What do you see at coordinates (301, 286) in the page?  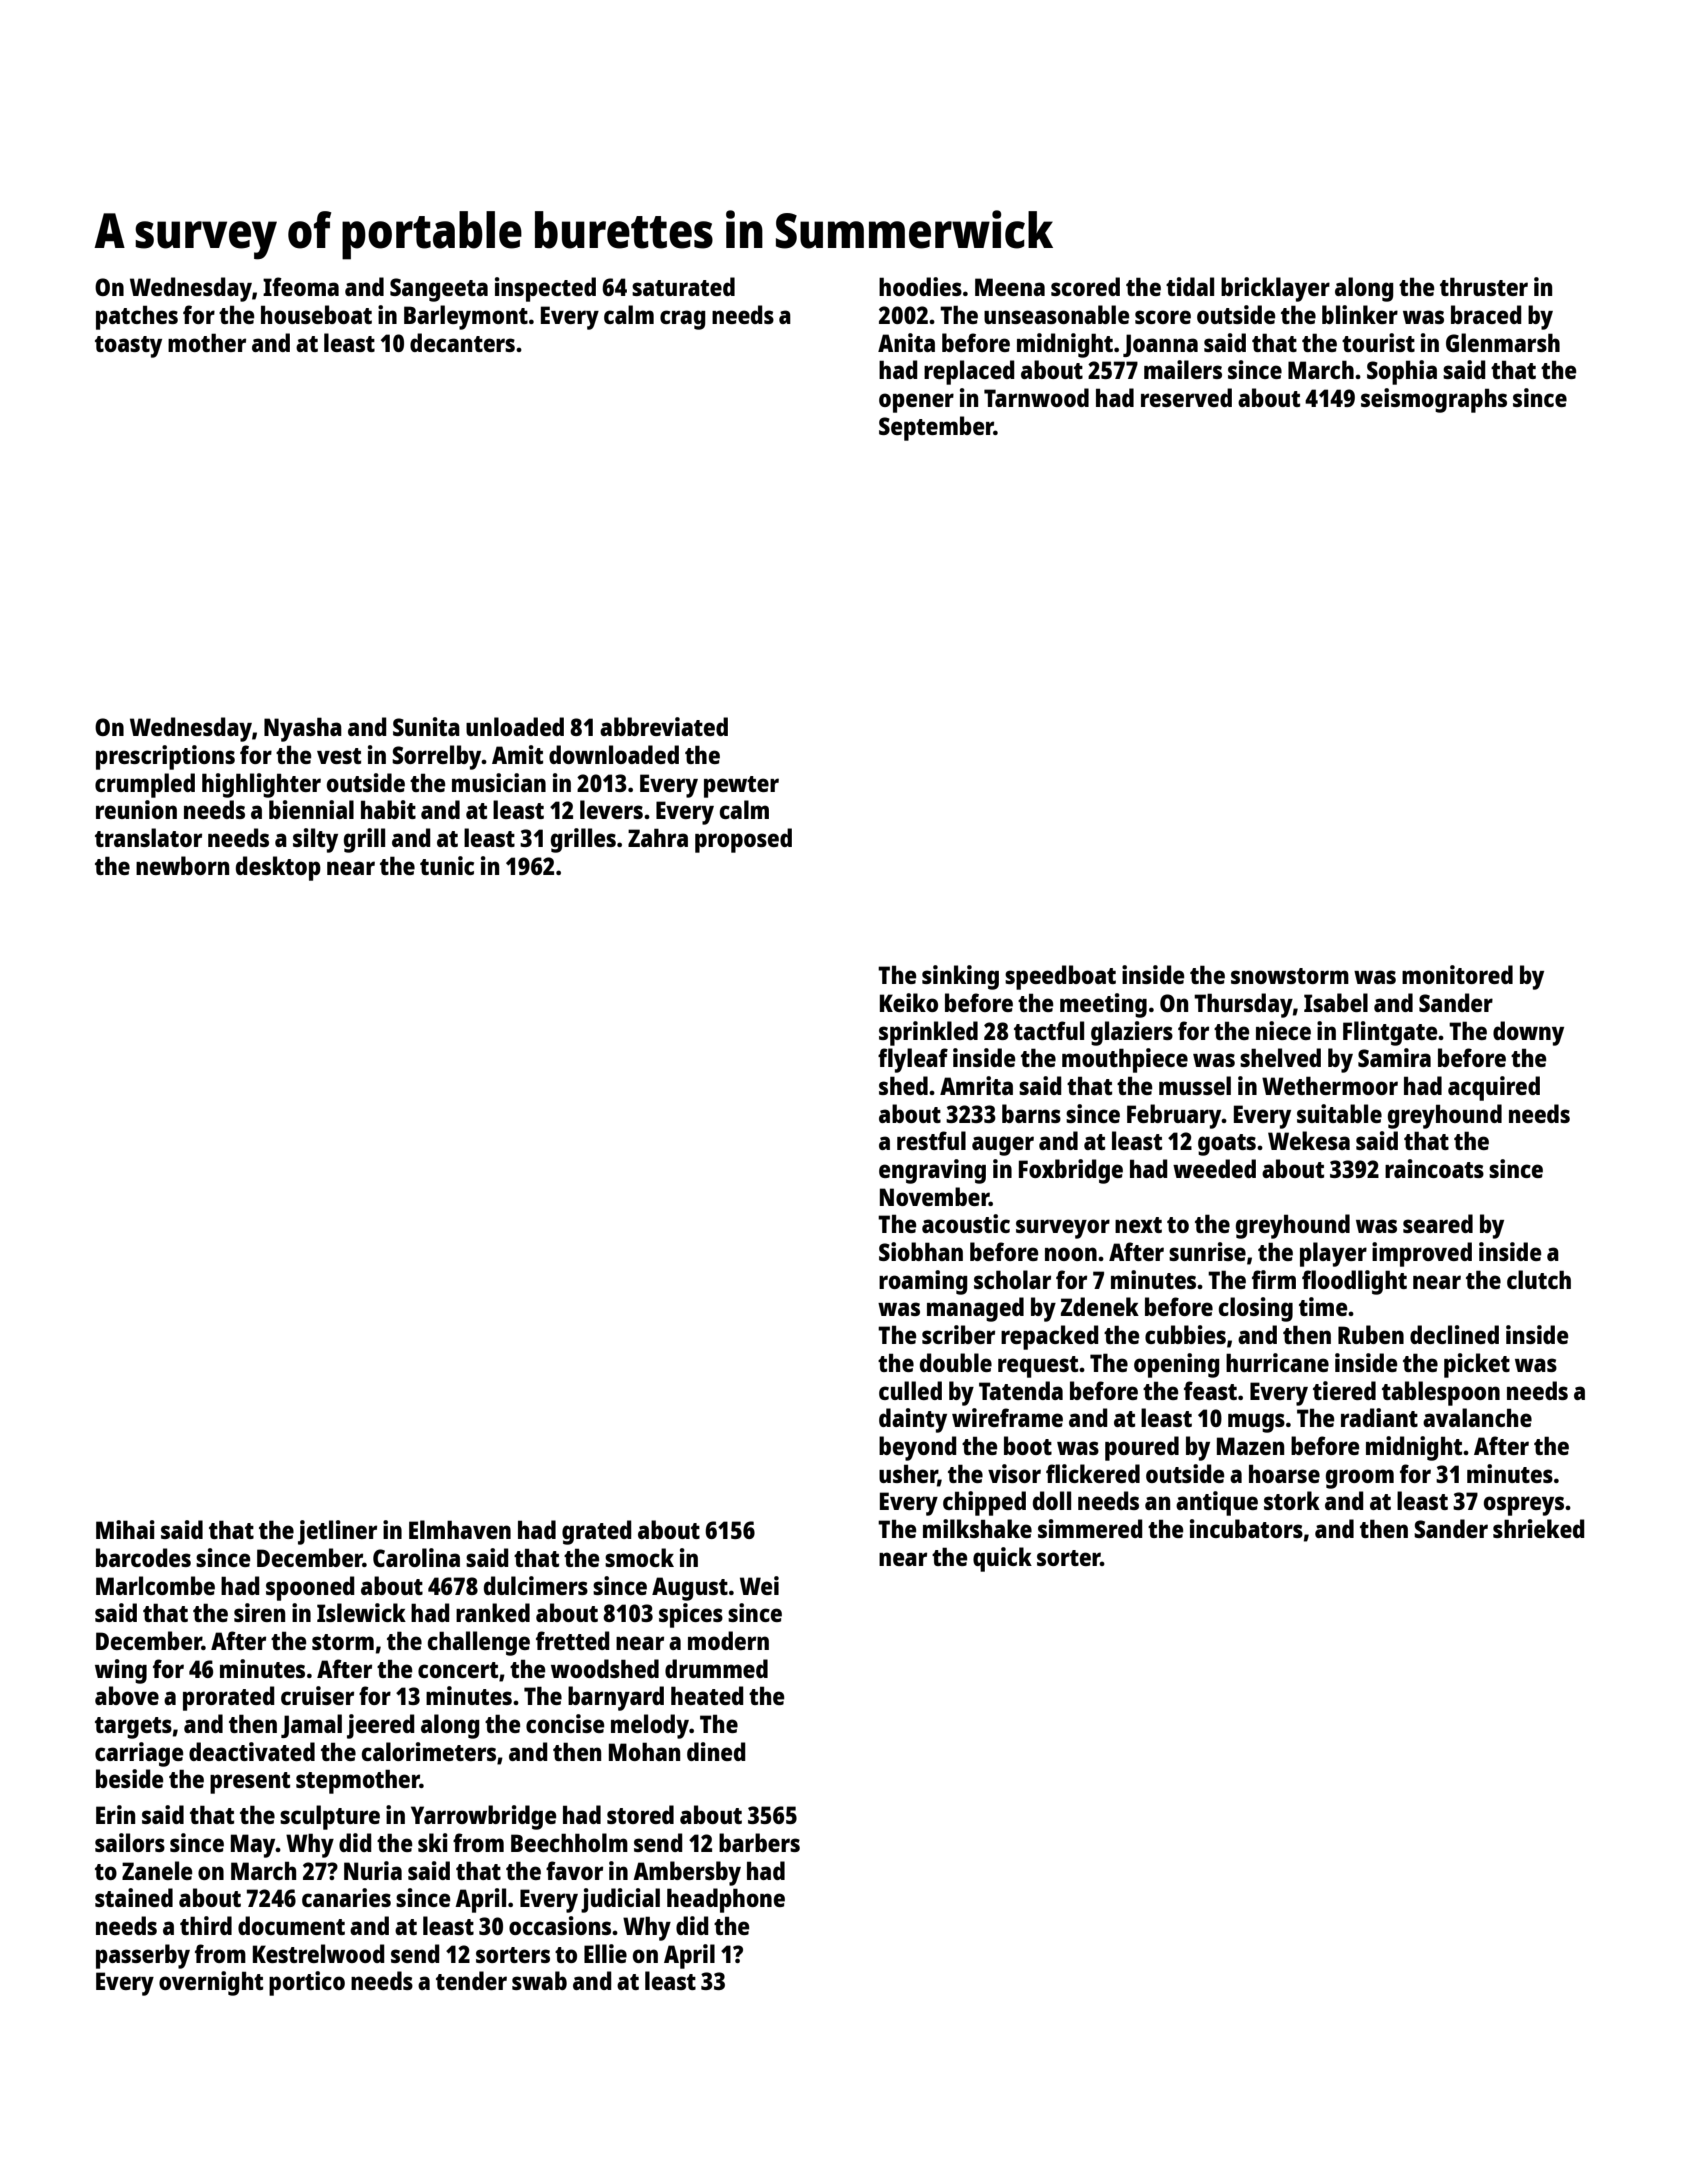 I see `Ifeoma` at bounding box center [301, 286].
